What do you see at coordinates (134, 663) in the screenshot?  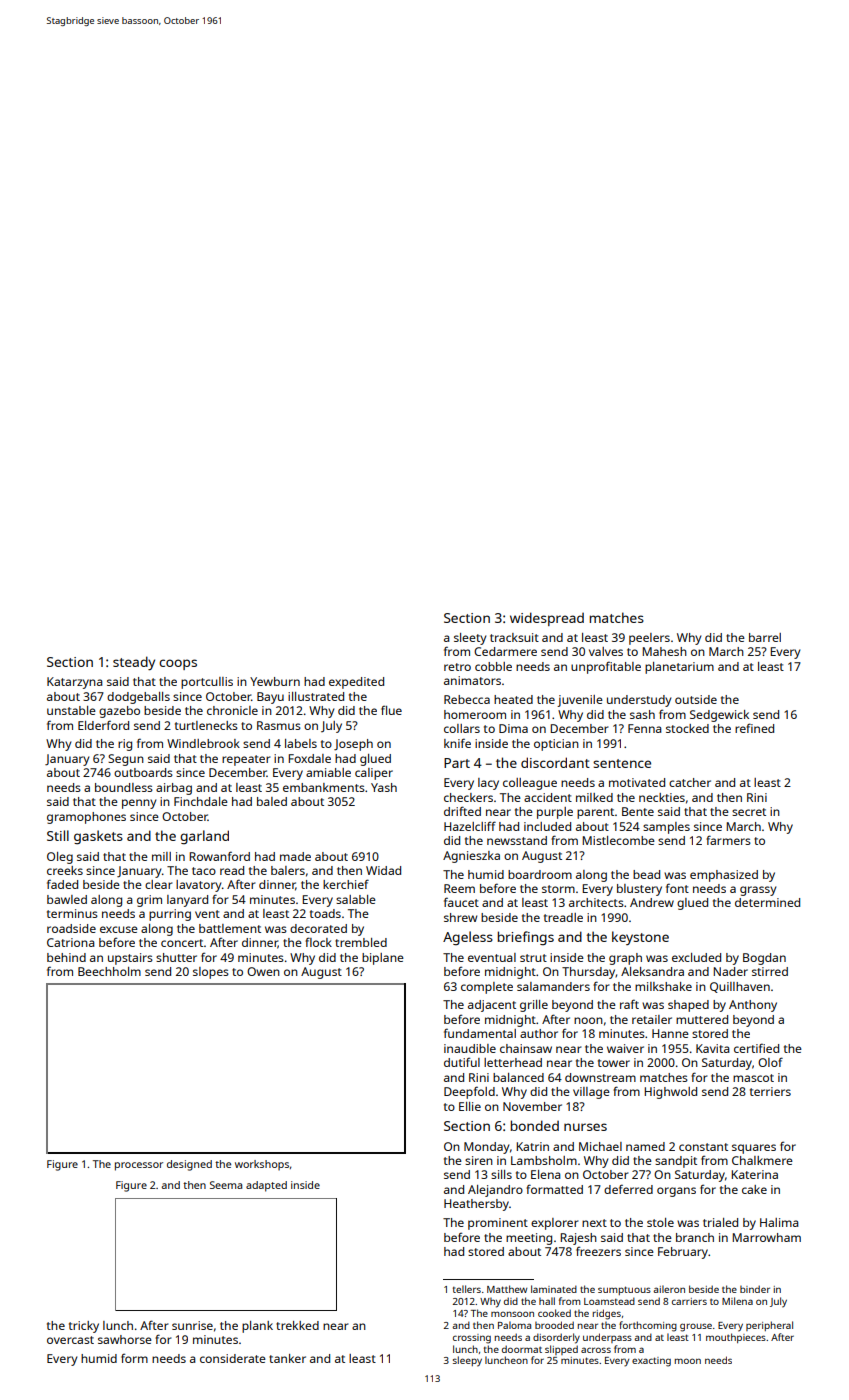 I see `steady` at bounding box center [134, 663].
